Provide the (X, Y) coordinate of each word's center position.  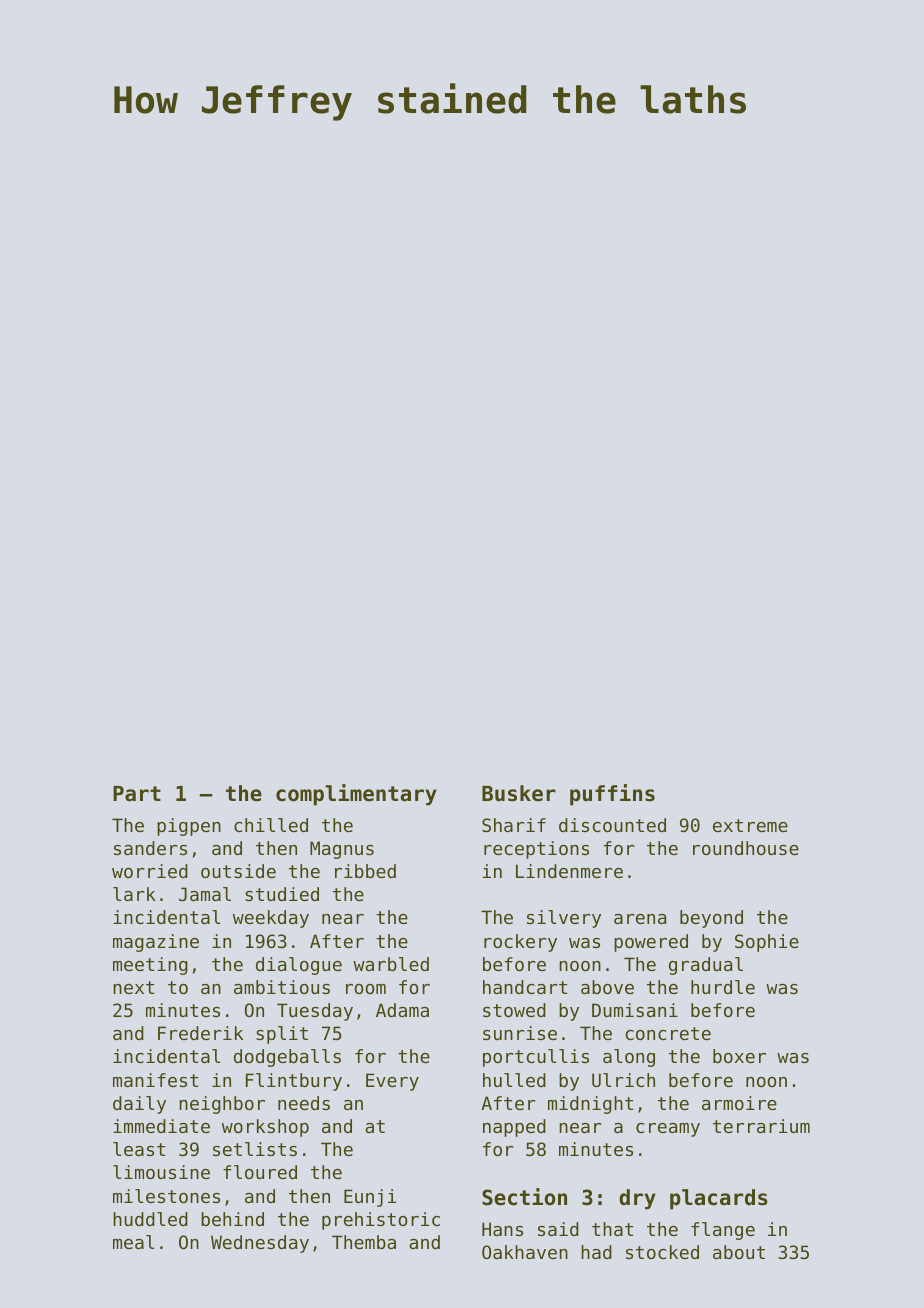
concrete (668, 1033)
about (739, 1252)
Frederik (200, 1033)
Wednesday (260, 1244)
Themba (364, 1242)
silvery (564, 919)
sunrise (520, 1033)
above (607, 987)
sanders (150, 848)
